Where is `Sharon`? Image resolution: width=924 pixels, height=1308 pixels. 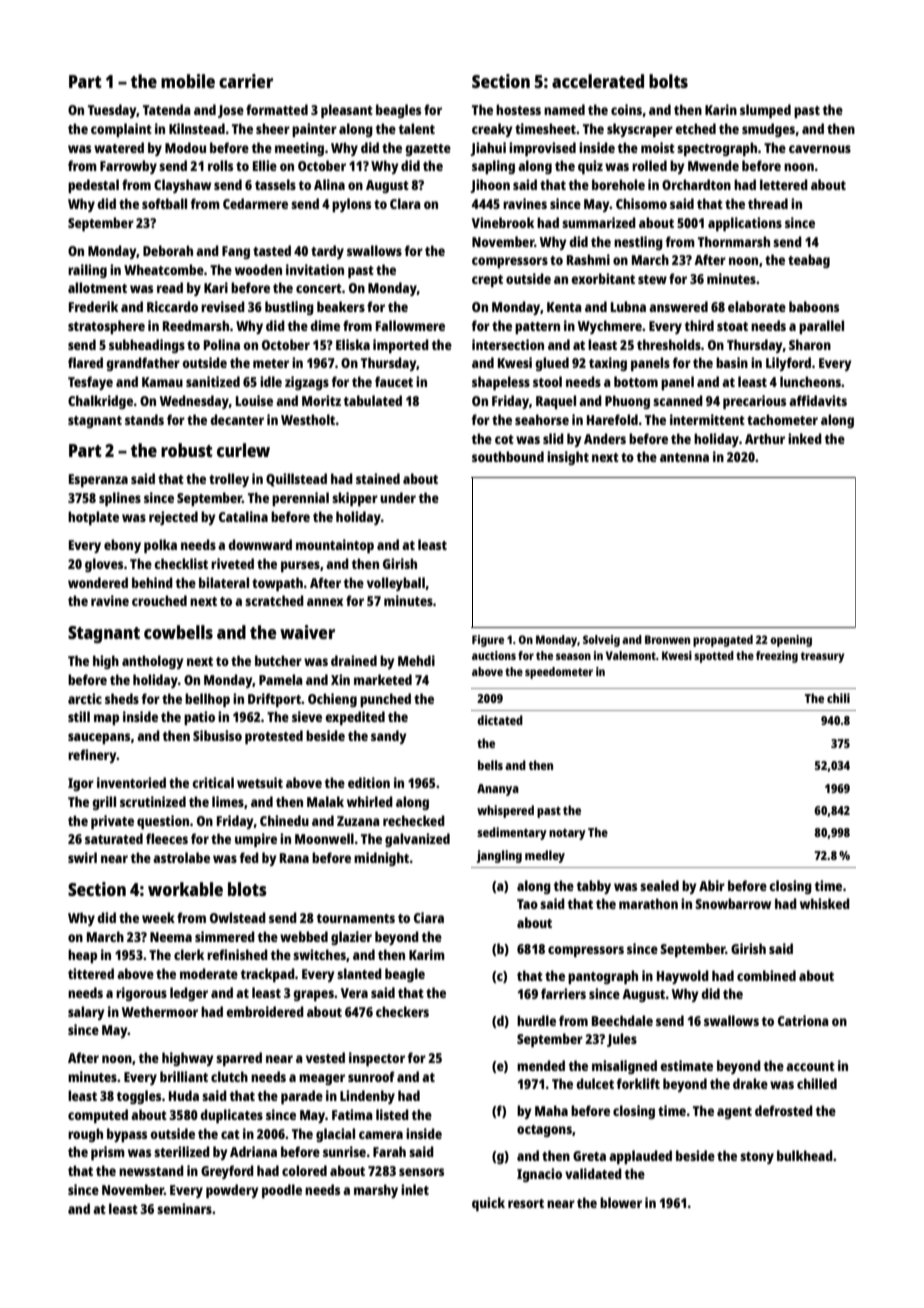 Sharon is located at coordinates (810, 344).
